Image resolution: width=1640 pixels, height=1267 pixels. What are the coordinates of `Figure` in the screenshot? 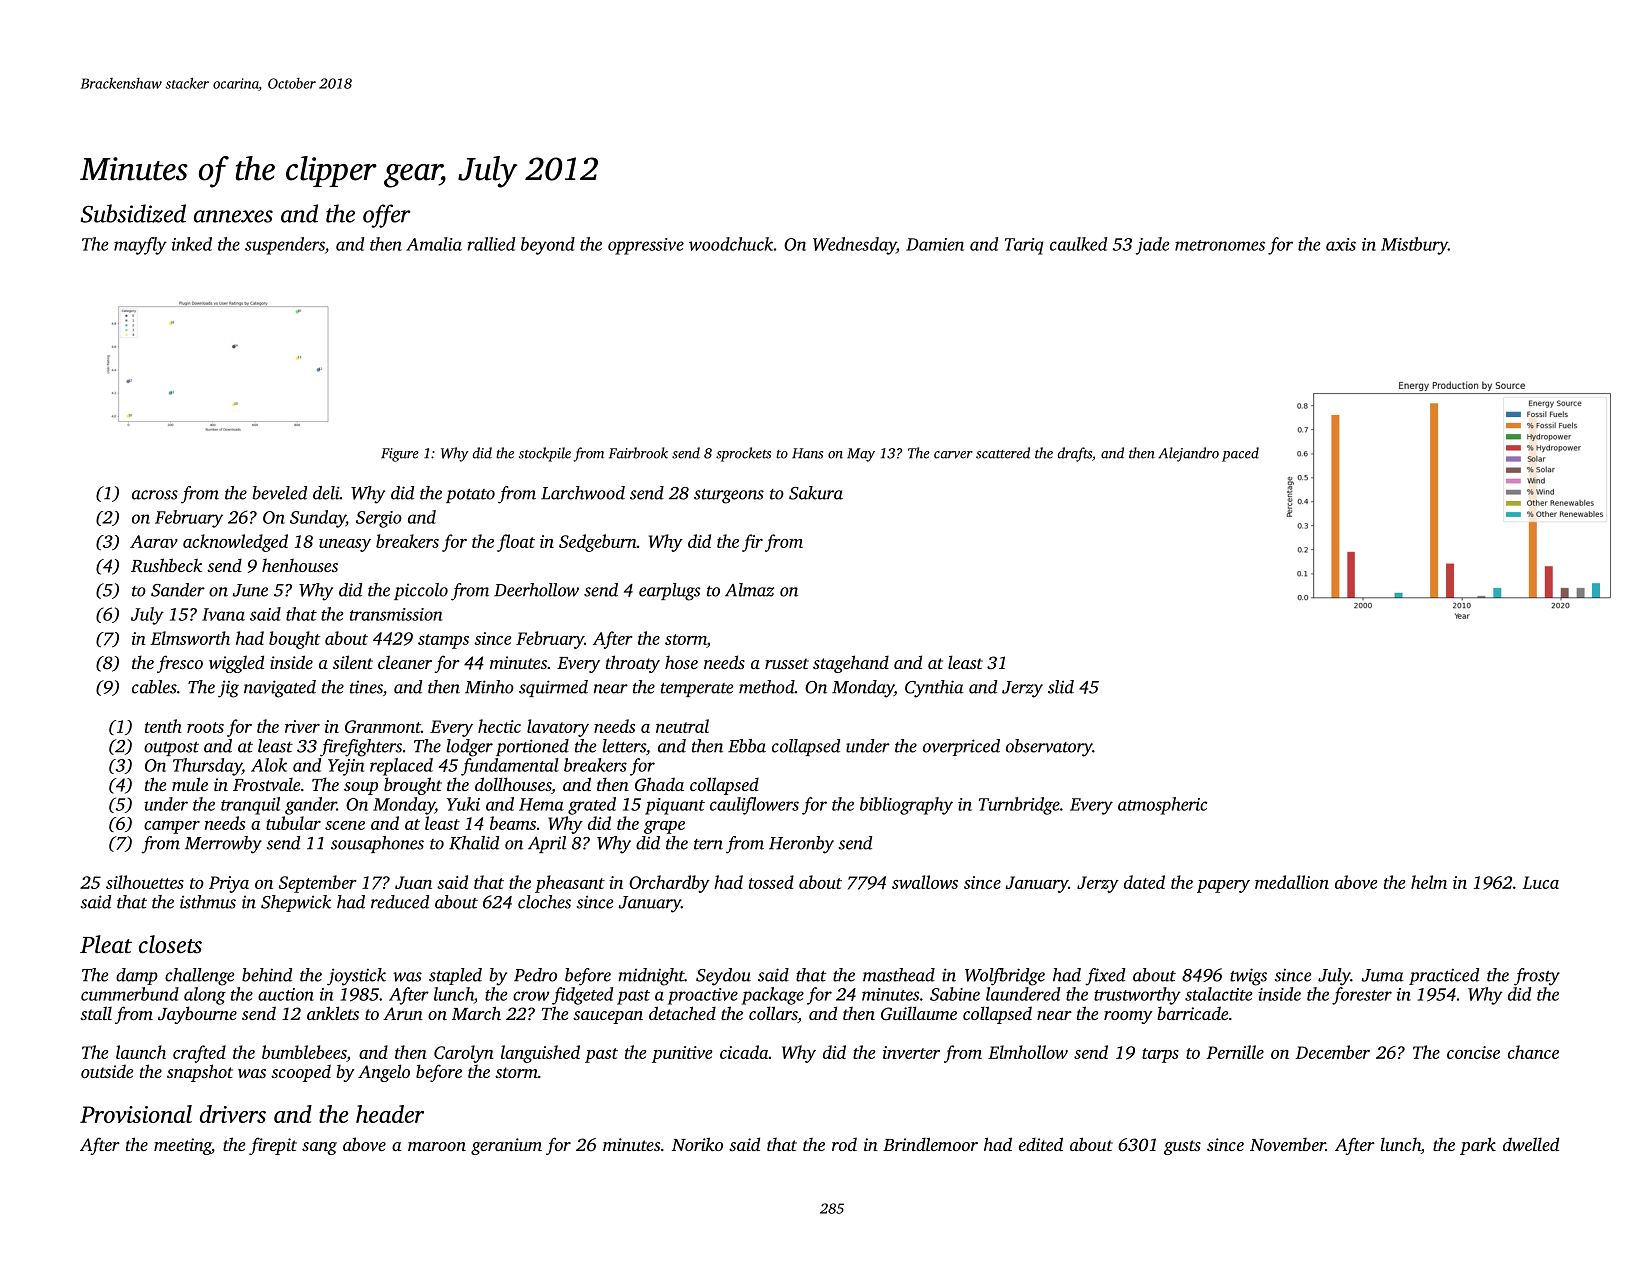 It's located at (400, 455).
